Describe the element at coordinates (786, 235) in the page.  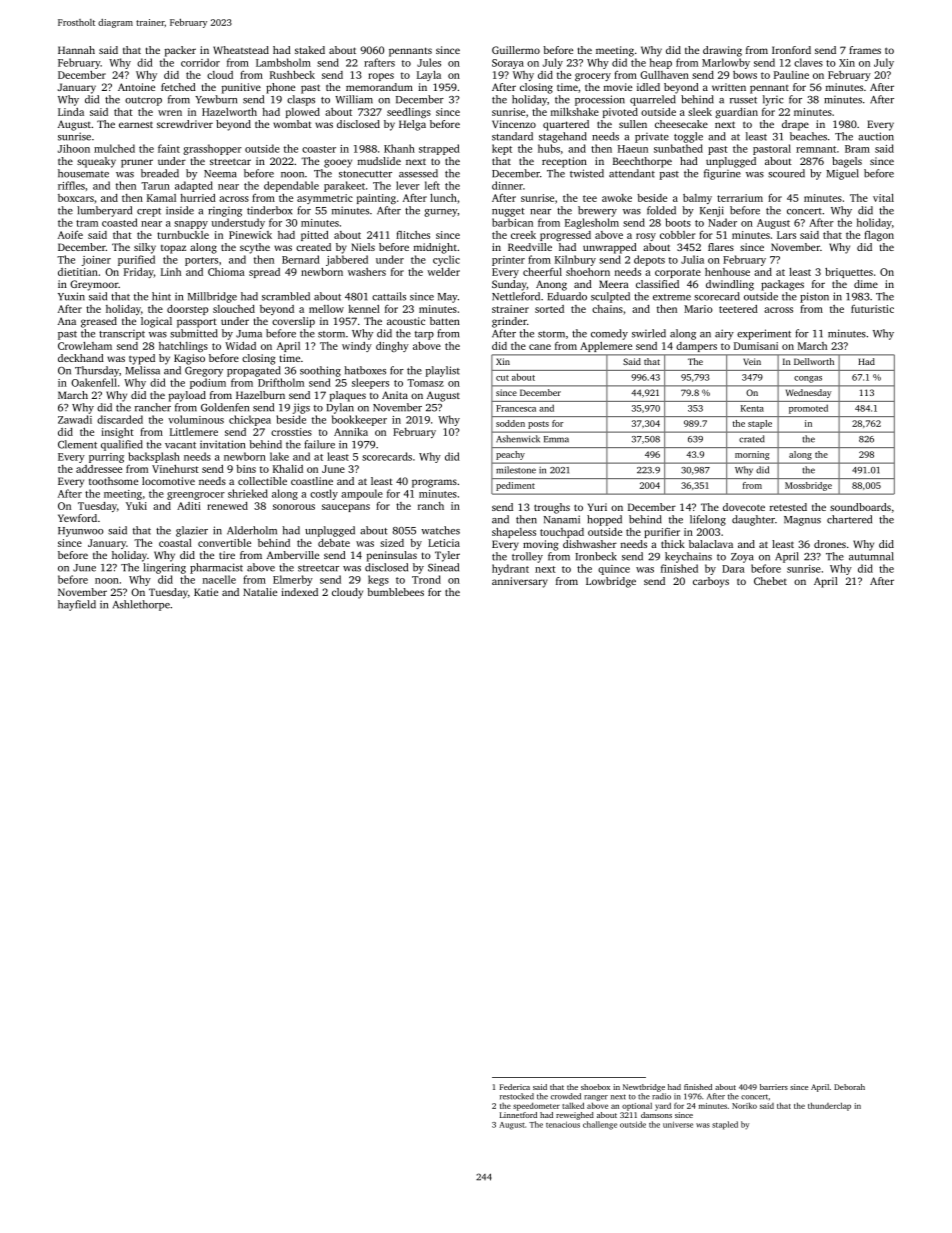
I see `Lars` at that location.
